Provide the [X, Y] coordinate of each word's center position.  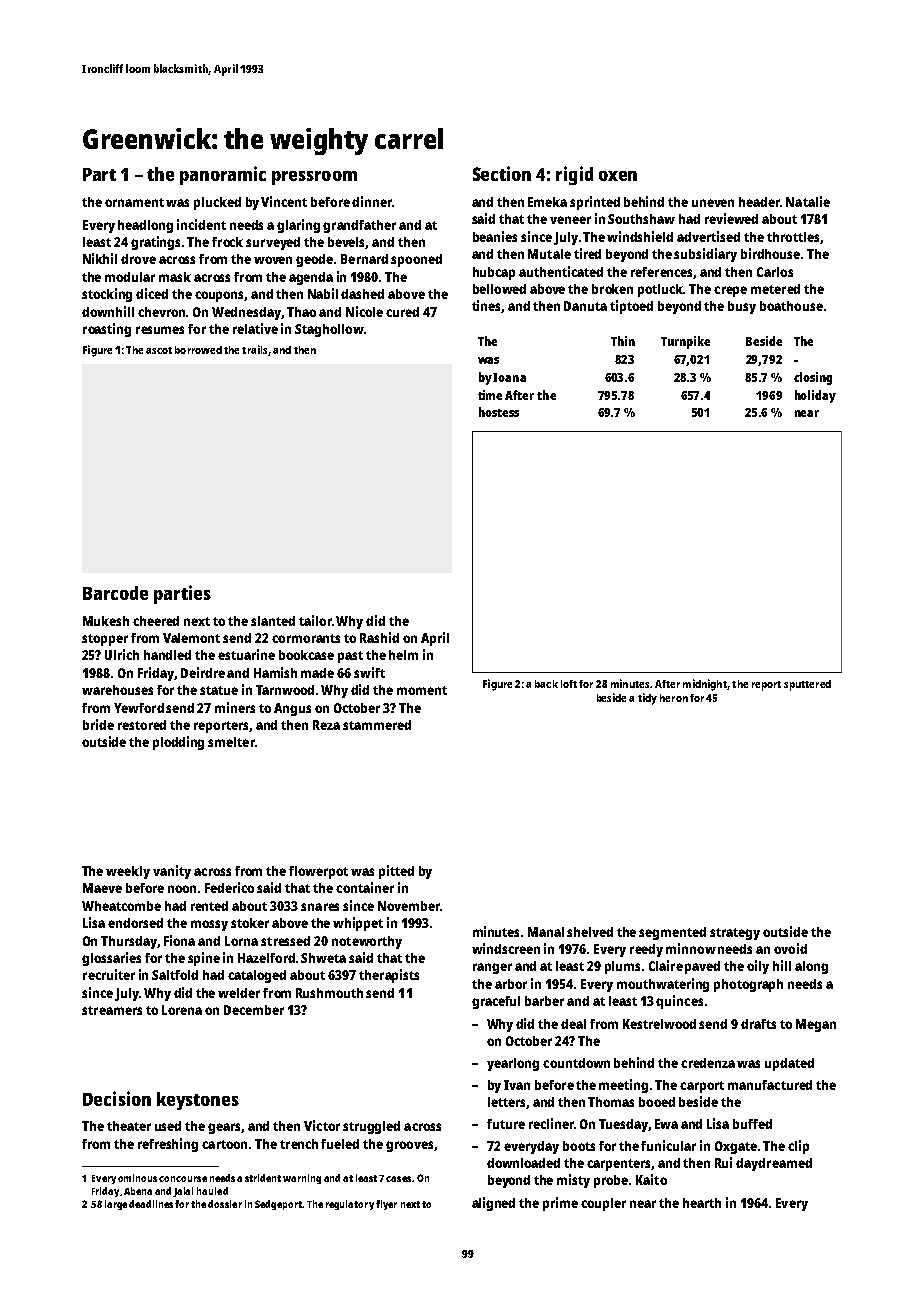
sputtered [807, 685]
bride [98, 724]
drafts [758, 1024]
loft [569, 684]
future [506, 1124]
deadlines [151, 1204]
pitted [396, 872]
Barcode [115, 593]
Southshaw [641, 219]
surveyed [273, 243]
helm [403, 655]
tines [487, 306]
